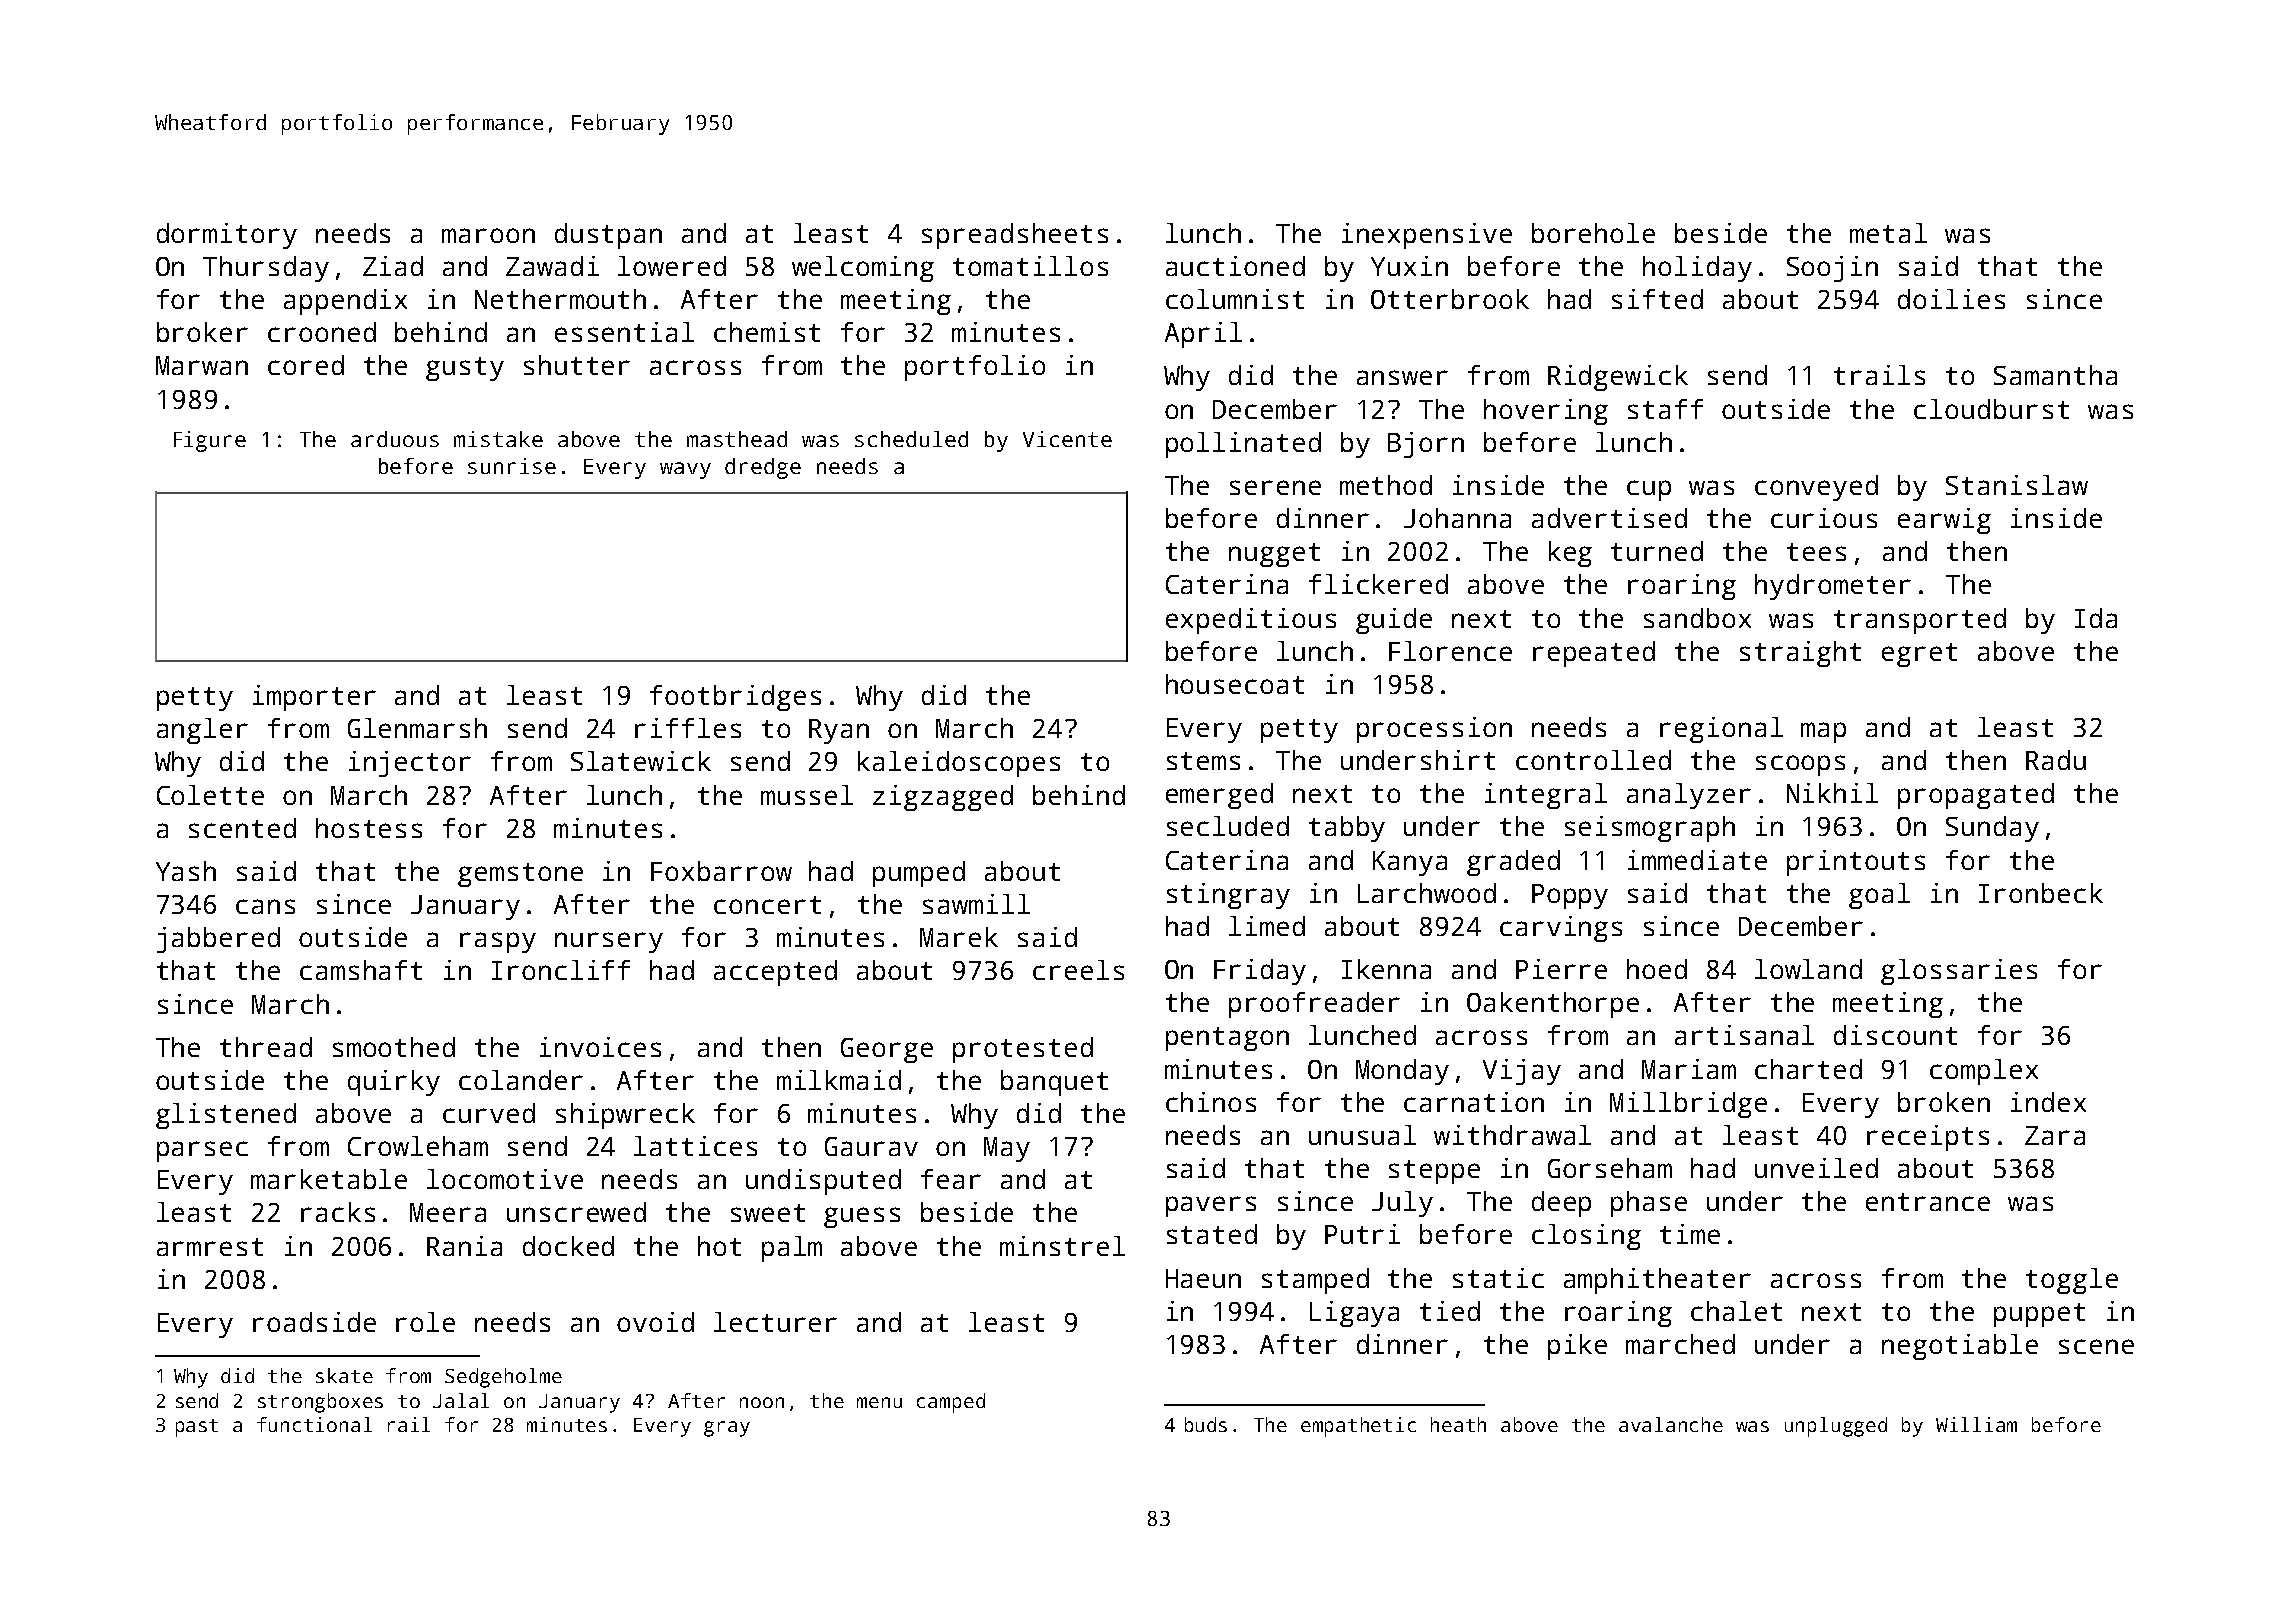 The image size is (2292, 1620). I want to click on Ridgewick, so click(1618, 378).
